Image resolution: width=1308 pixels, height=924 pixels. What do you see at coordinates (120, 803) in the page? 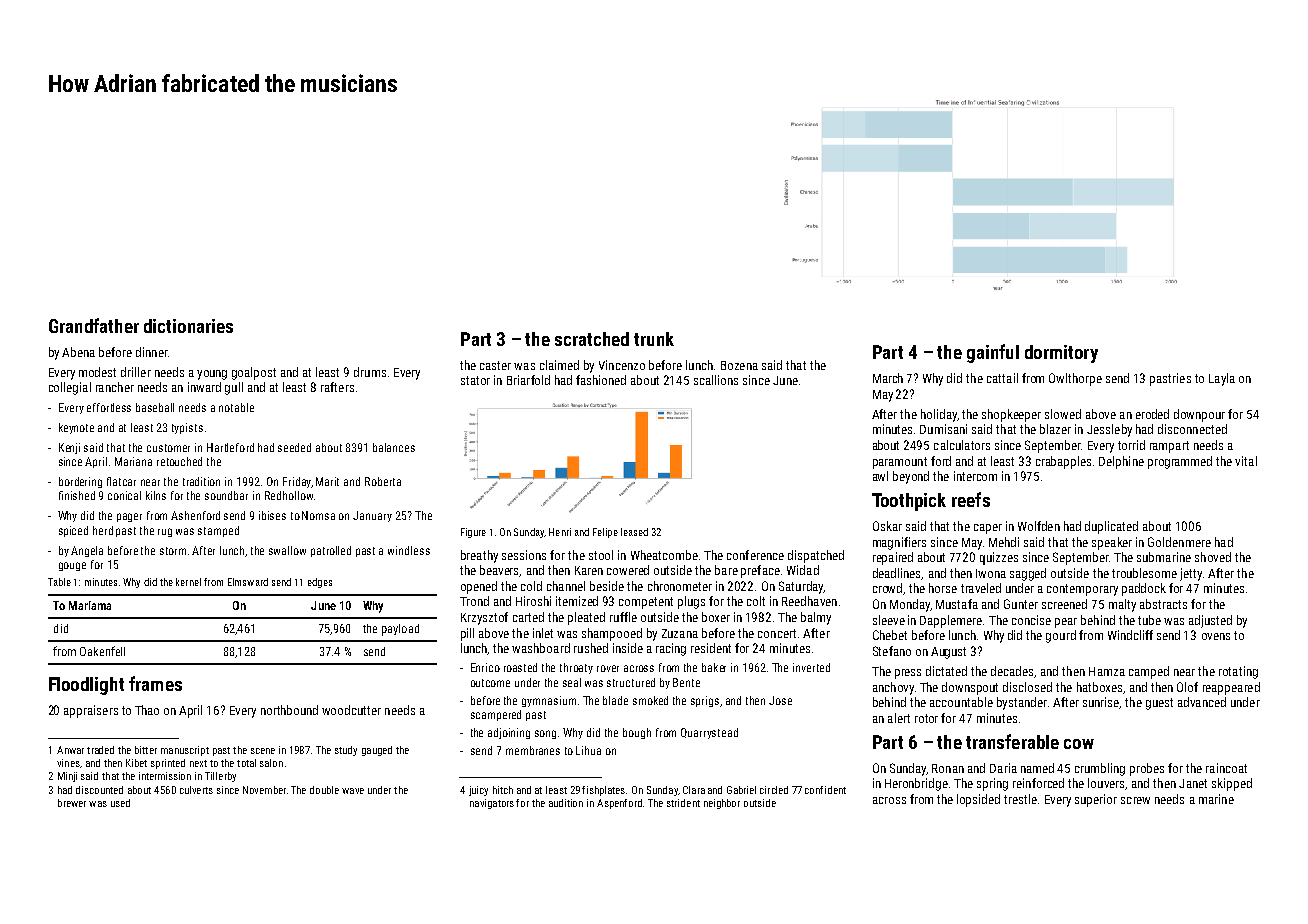
I see `used` at bounding box center [120, 803].
